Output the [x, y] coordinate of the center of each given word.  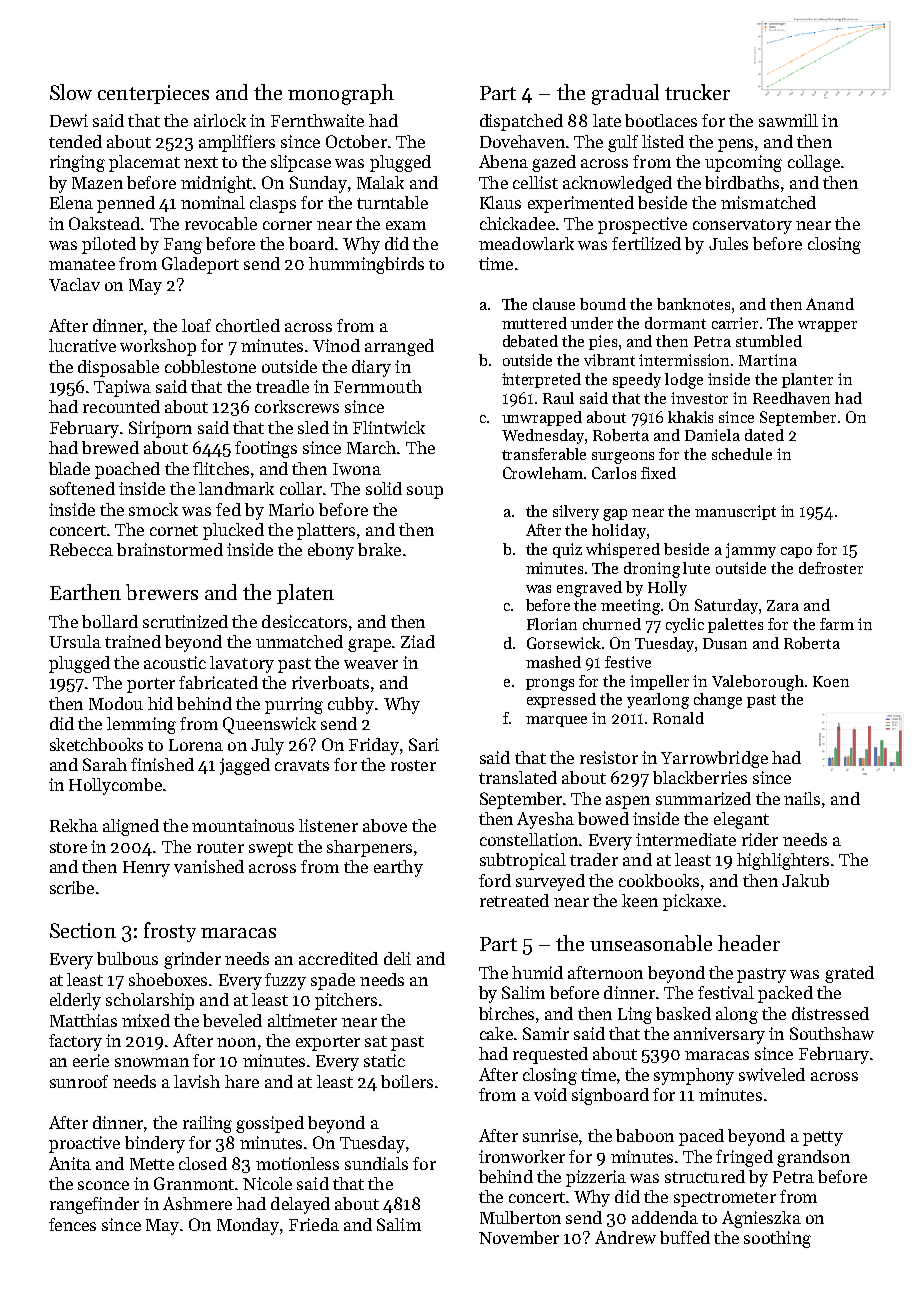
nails [802, 798]
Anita [70, 1163]
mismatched [768, 202]
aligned [131, 827]
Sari [424, 744]
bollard [110, 621]
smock [153, 509]
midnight [216, 184]
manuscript [735, 512]
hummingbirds [366, 265]
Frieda [314, 1224]
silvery [576, 512]
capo [796, 552]
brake [379, 549]
